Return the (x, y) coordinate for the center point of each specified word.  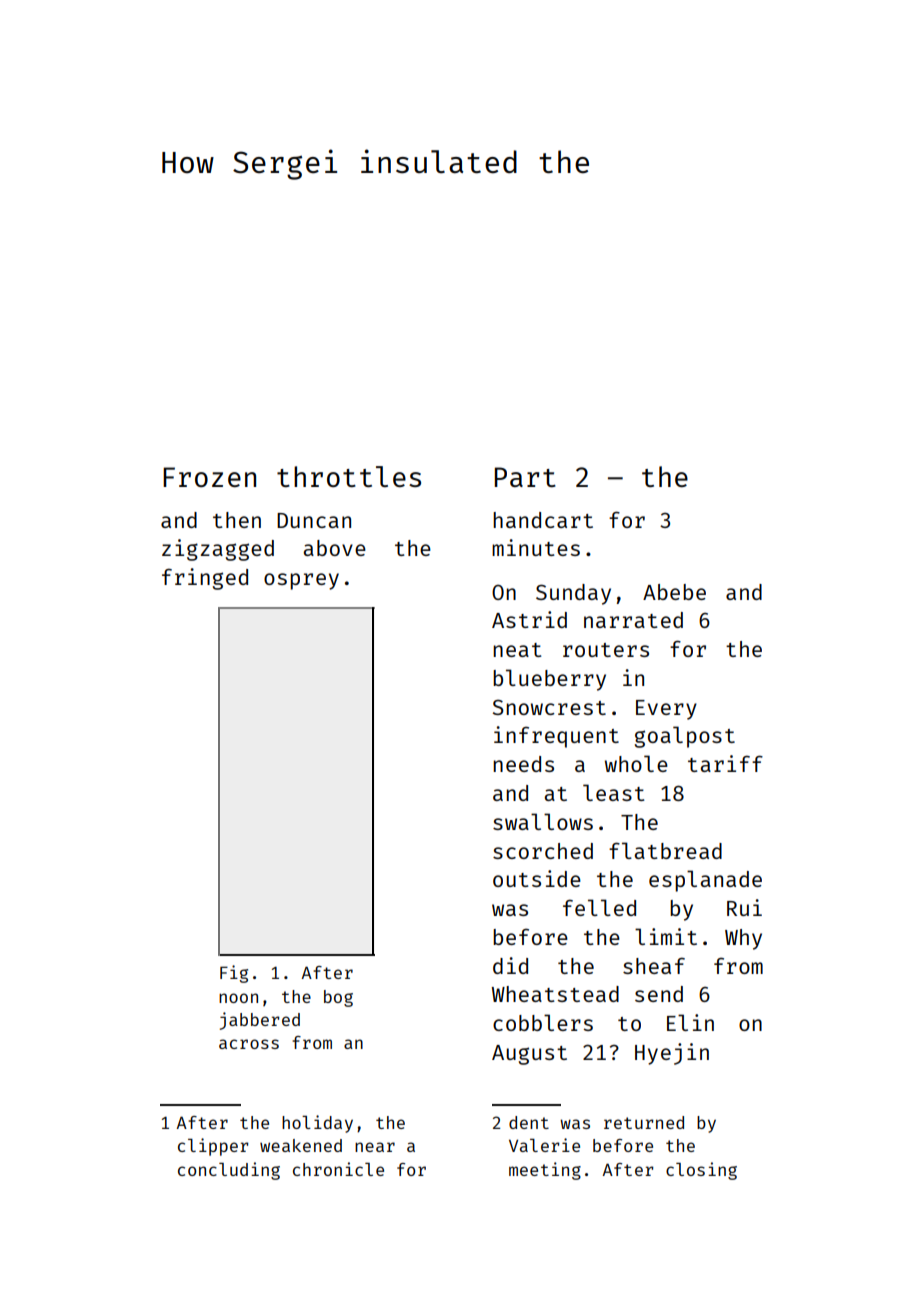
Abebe (674, 592)
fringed (205, 579)
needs (523, 764)
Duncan (314, 520)
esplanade (705, 881)
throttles (349, 476)
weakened (301, 1145)
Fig (234, 974)
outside (537, 878)
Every (666, 710)
